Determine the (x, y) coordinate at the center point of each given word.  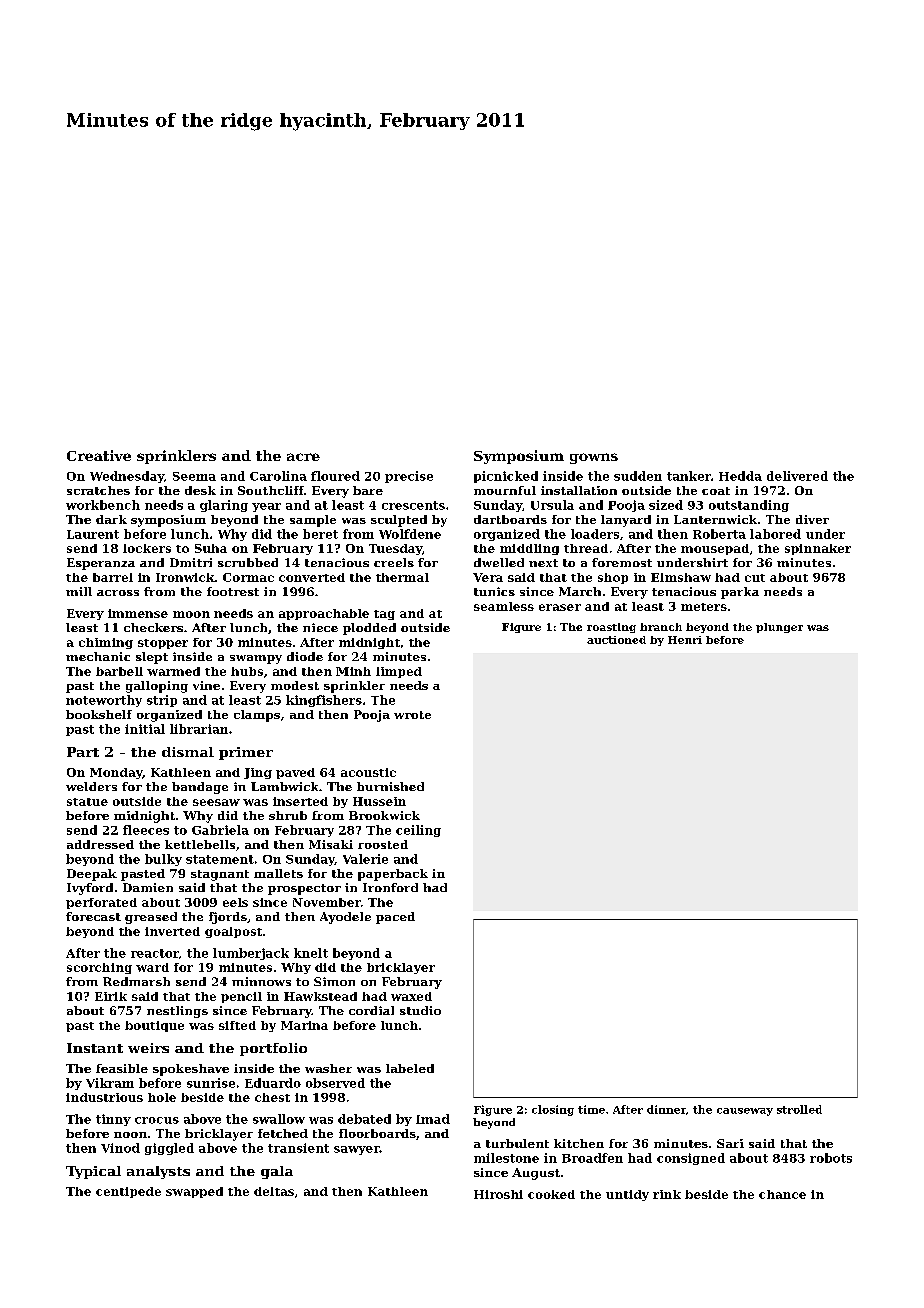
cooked (551, 1194)
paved (295, 773)
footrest (233, 591)
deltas (274, 1191)
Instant (95, 1048)
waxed (411, 996)
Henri (685, 640)
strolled (799, 1109)
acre (303, 457)
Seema (194, 476)
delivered (797, 476)
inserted (300, 801)
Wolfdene (410, 534)
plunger (779, 628)
